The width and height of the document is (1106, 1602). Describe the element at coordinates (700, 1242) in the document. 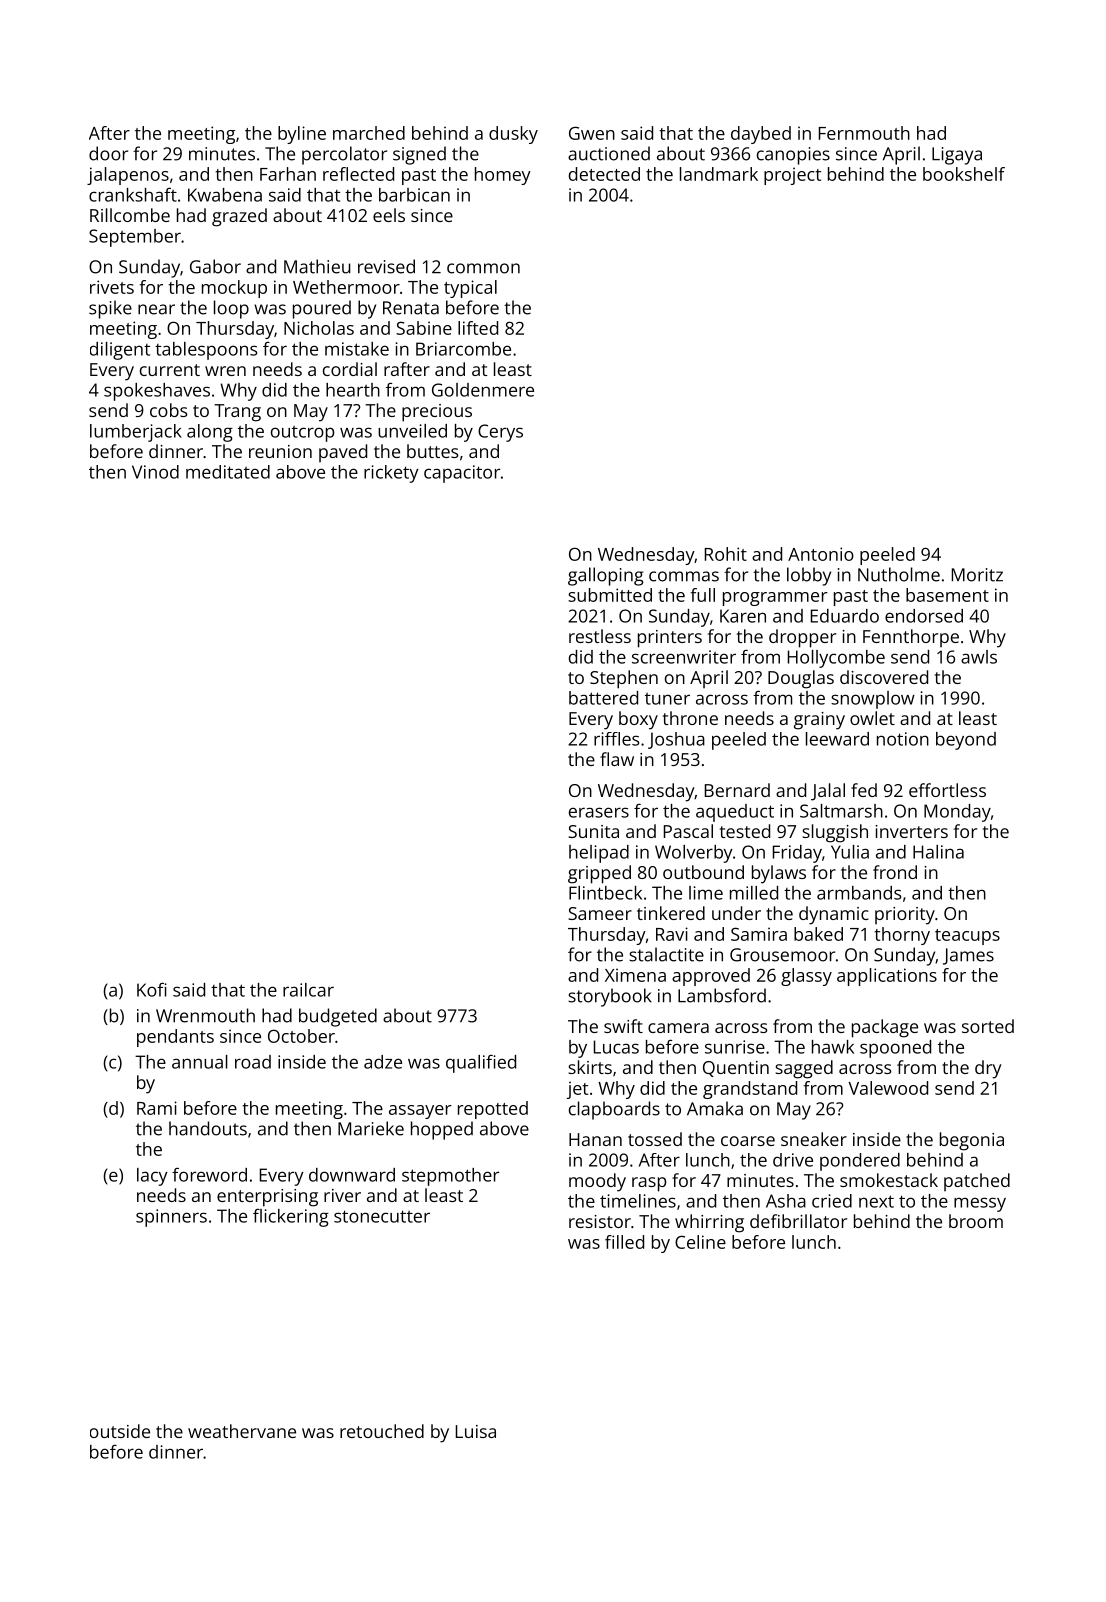

I see `Celine` at that location.
